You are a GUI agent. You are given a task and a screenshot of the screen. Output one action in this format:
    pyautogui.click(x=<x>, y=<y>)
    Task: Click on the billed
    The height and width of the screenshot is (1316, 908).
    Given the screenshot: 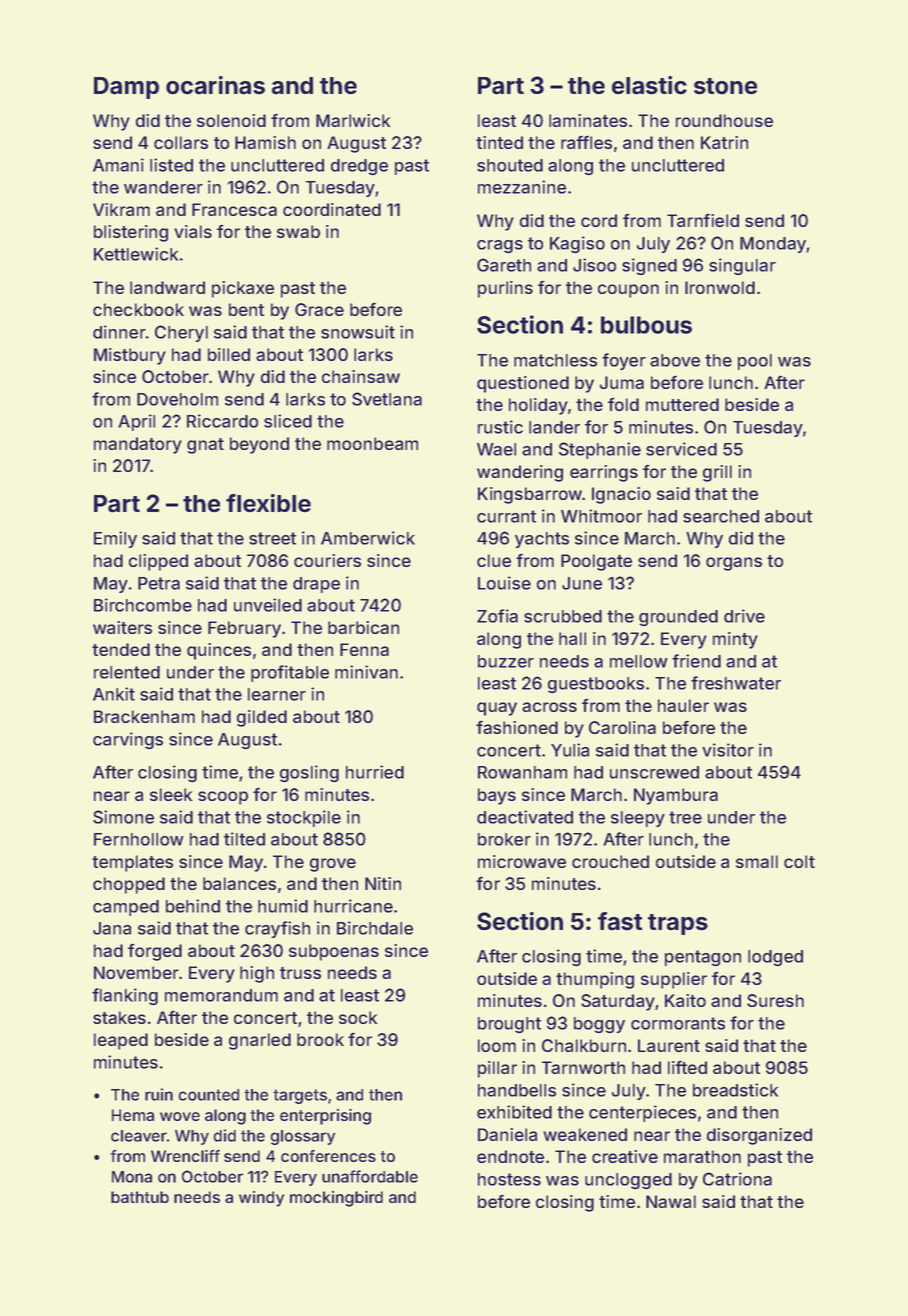 What is the action you would take?
    pyautogui.click(x=229, y=354)
